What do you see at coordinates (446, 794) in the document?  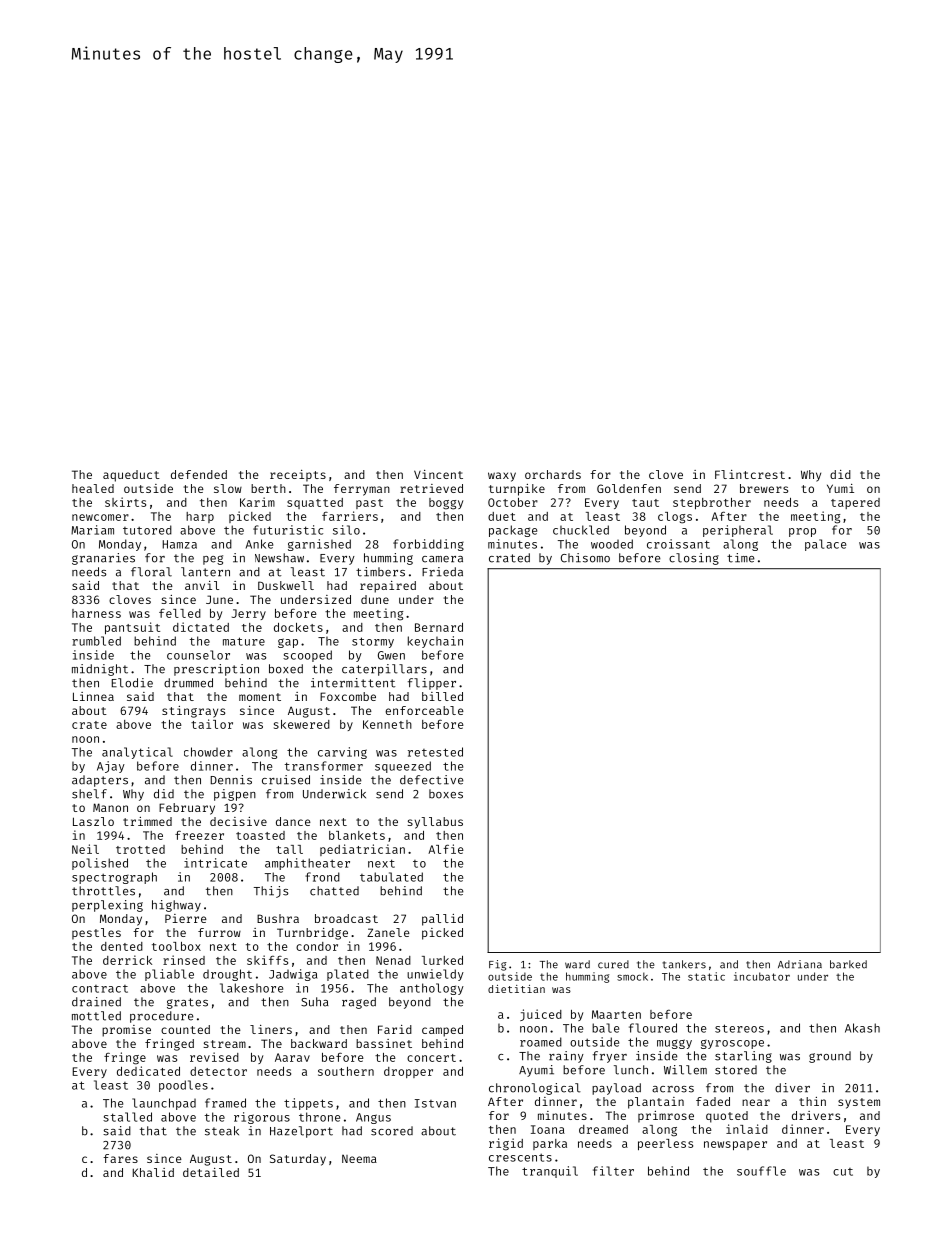 I see `boxes` at bounding box center [446, 794].
